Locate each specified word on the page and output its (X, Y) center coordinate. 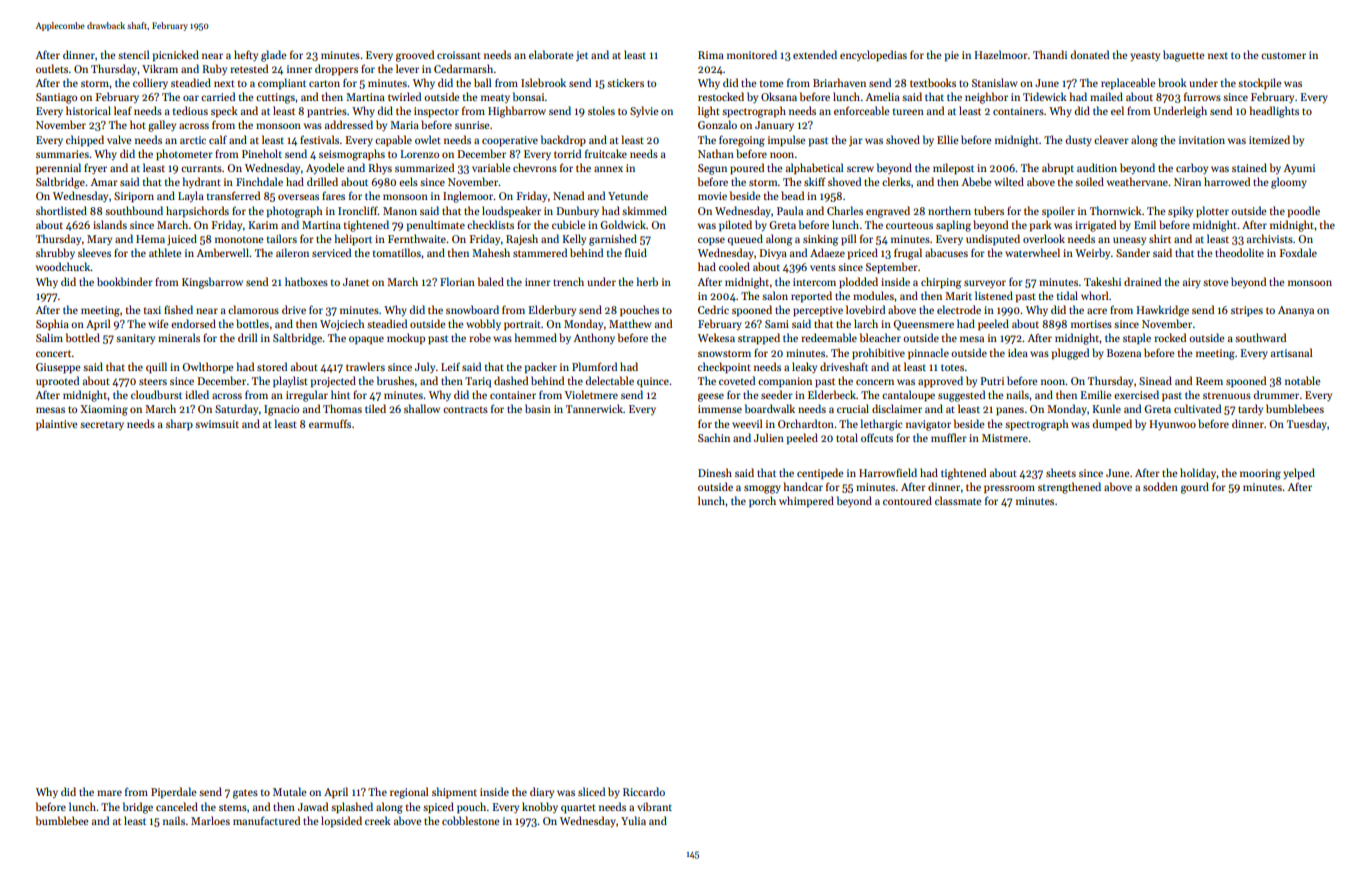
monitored (752, 54)
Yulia (633, 820)
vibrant (654, 806)
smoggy (762, 489)
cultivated (1197, 408)
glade (274, 56)
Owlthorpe (208, 367)
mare (109, 793)
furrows (1202, 96)
